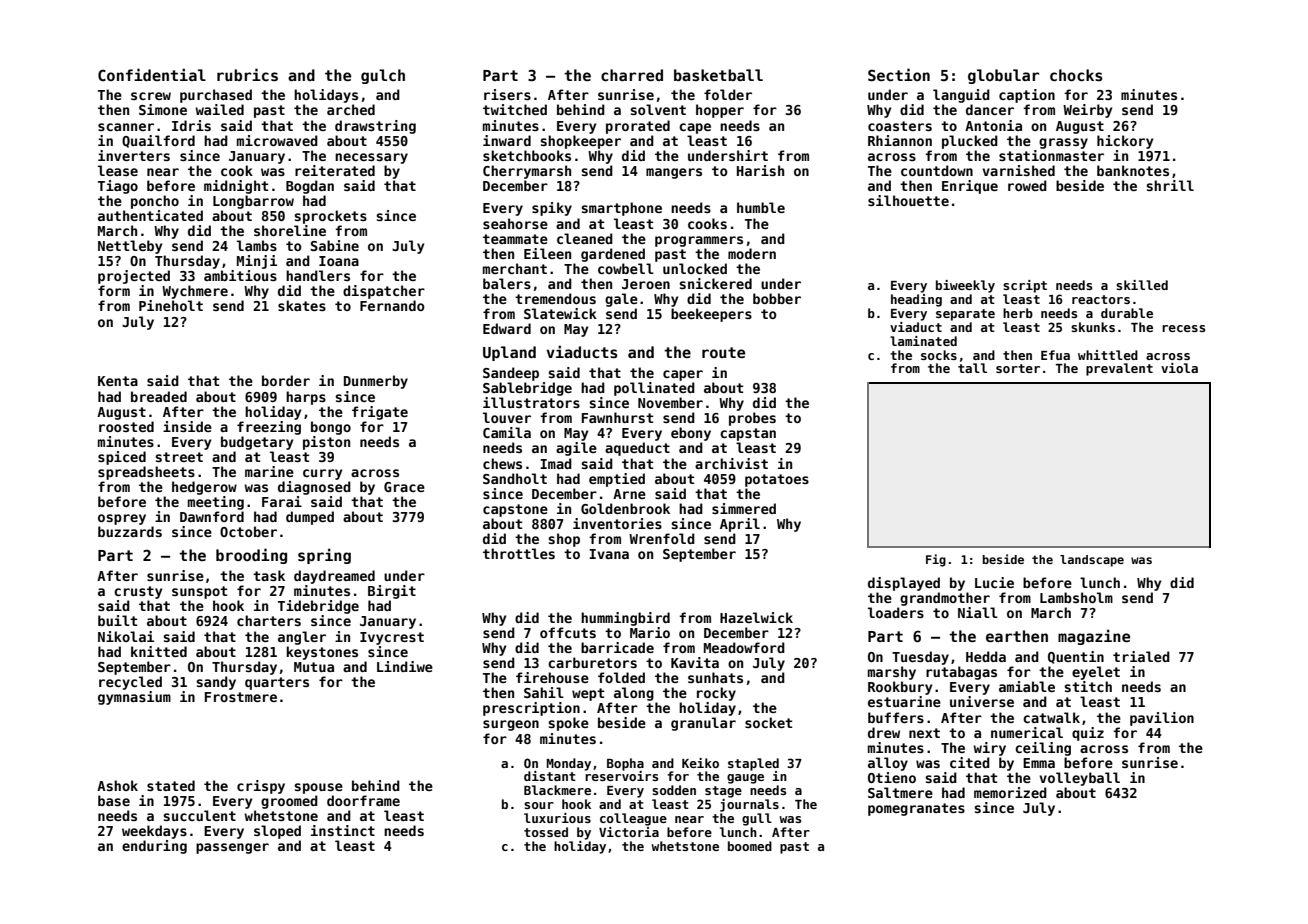 Image resolution: width=1308 pixels, height=924 pixels. I want to click on Tidebridge, so click(318, 607).
